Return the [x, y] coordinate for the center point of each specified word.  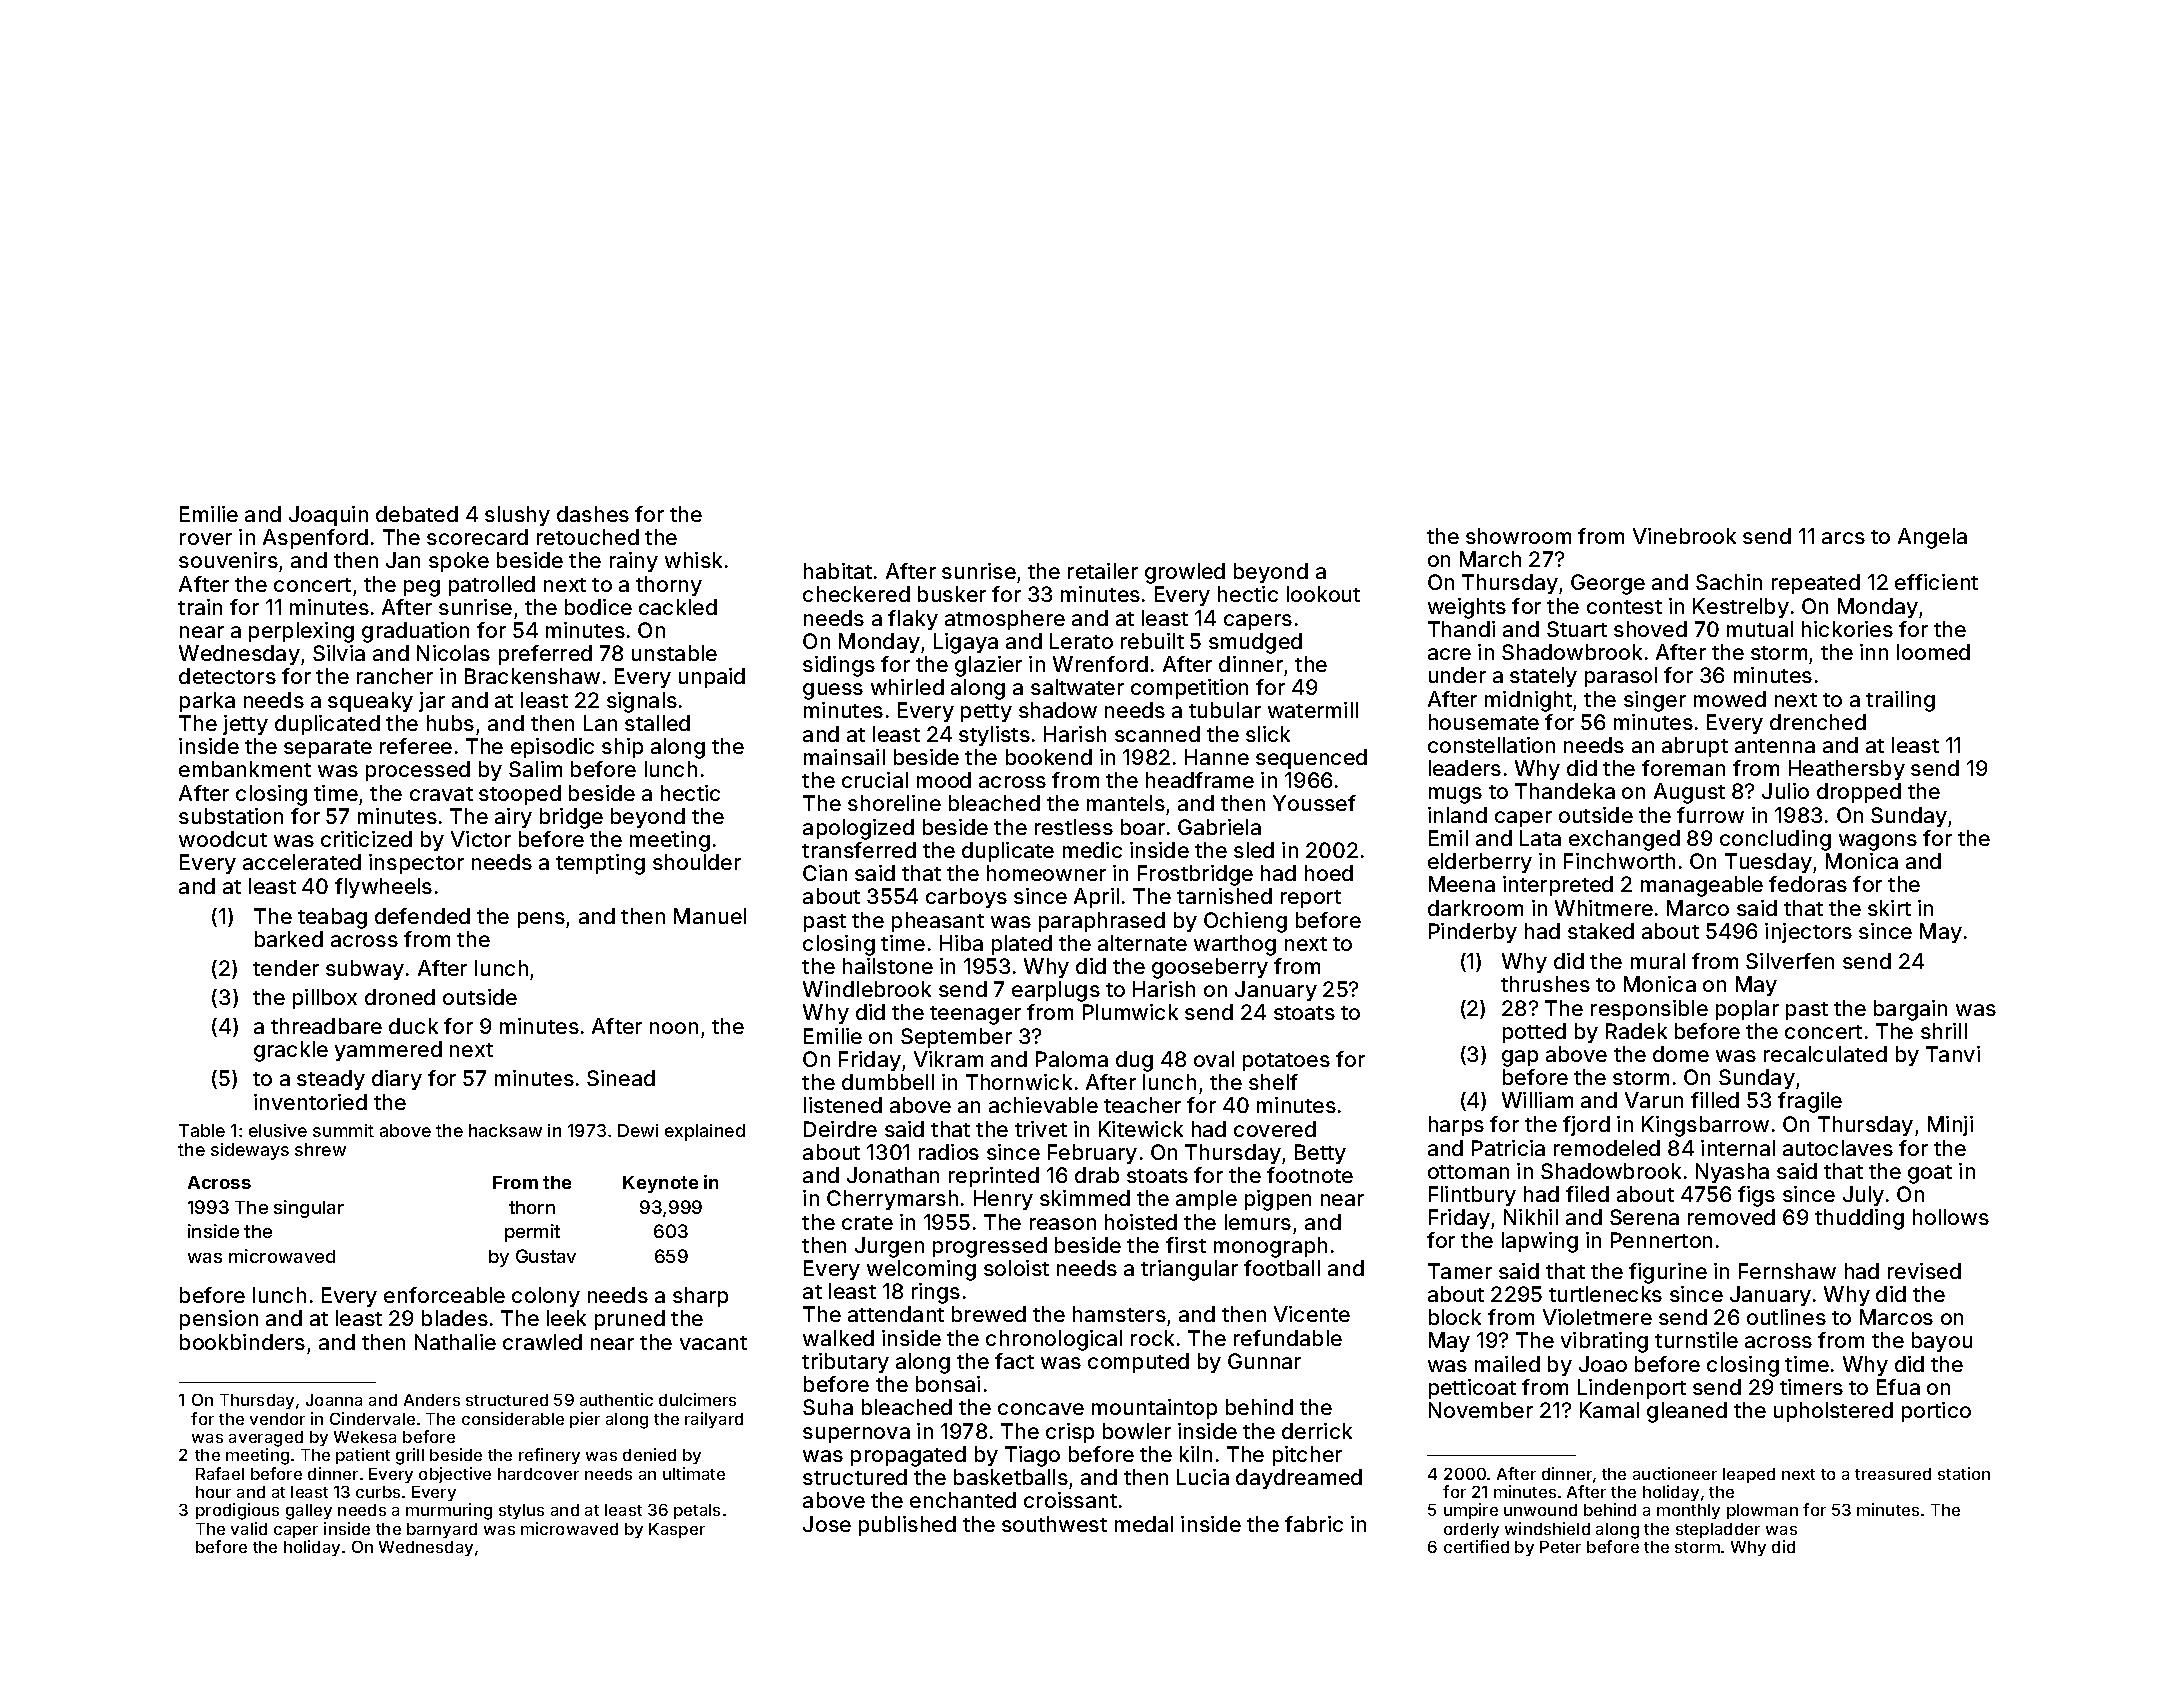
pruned [630, 1320]
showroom [1518, 536]
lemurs [1258, 1222]
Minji [1950, 1126]
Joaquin [328, 516]
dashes [593, 514]
